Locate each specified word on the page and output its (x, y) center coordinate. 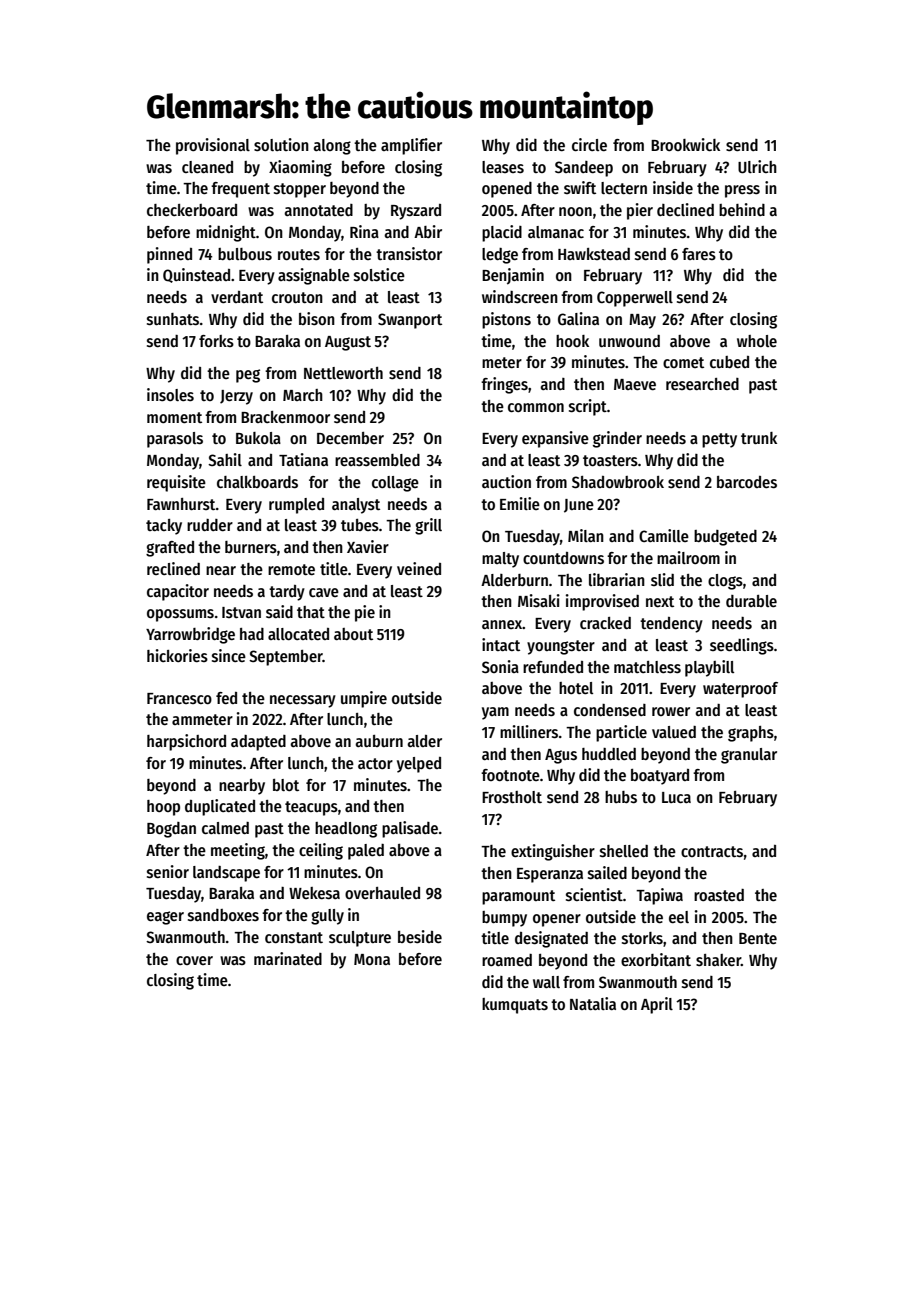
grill (428, 526)
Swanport (410, 321)
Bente (758, 938)
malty (500, 560)
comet (683, 362)
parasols (175, 440)
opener (557, 920)
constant (294, 938)
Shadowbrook (618, 482)
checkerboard (192, 210)
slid (662, 579)
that (311, 612)
